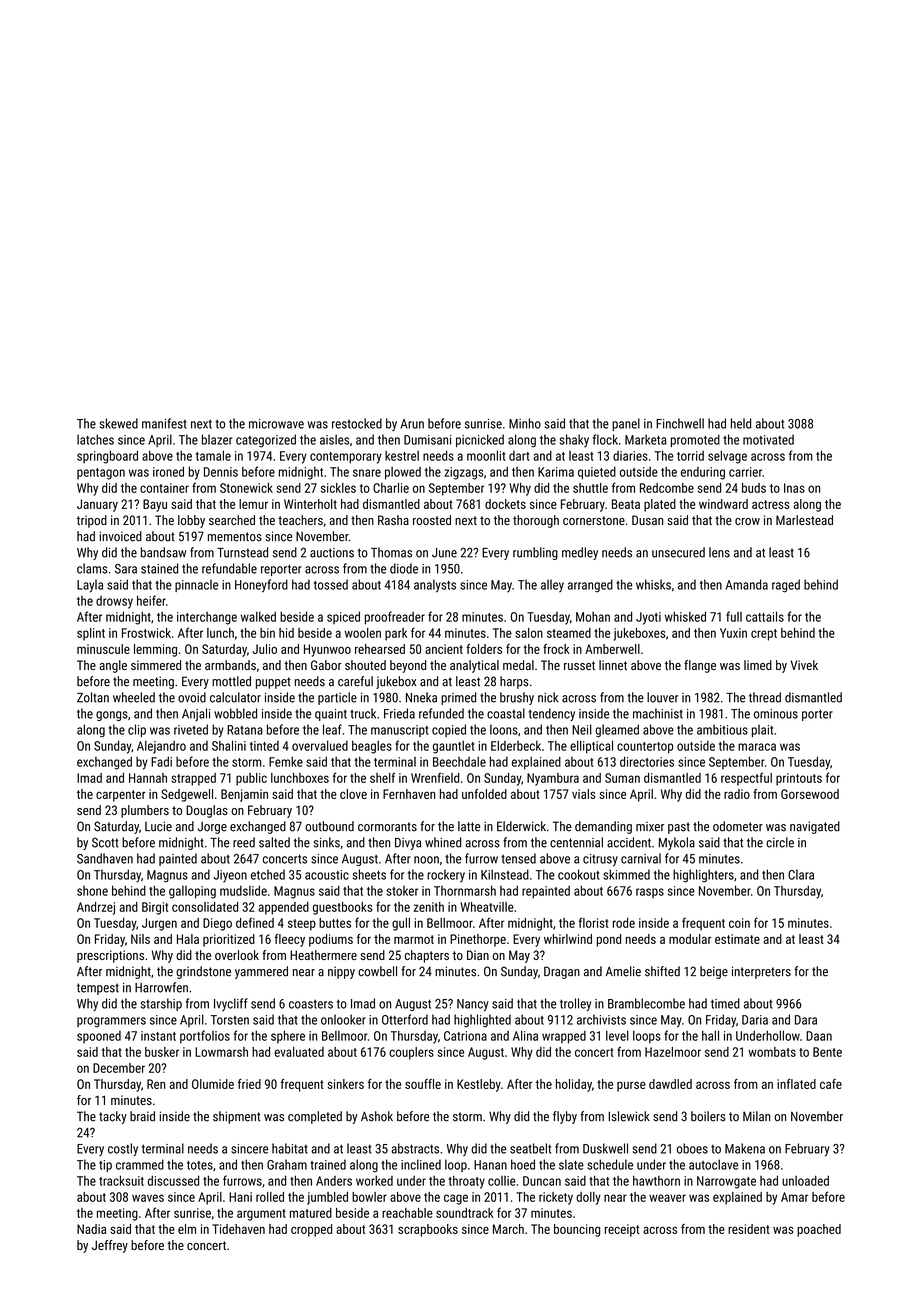 The height and width of the page is (1308, 924). What do you see at coordinates (741, 423) in the page?
I see `held` at bounding box center [741, 423].
